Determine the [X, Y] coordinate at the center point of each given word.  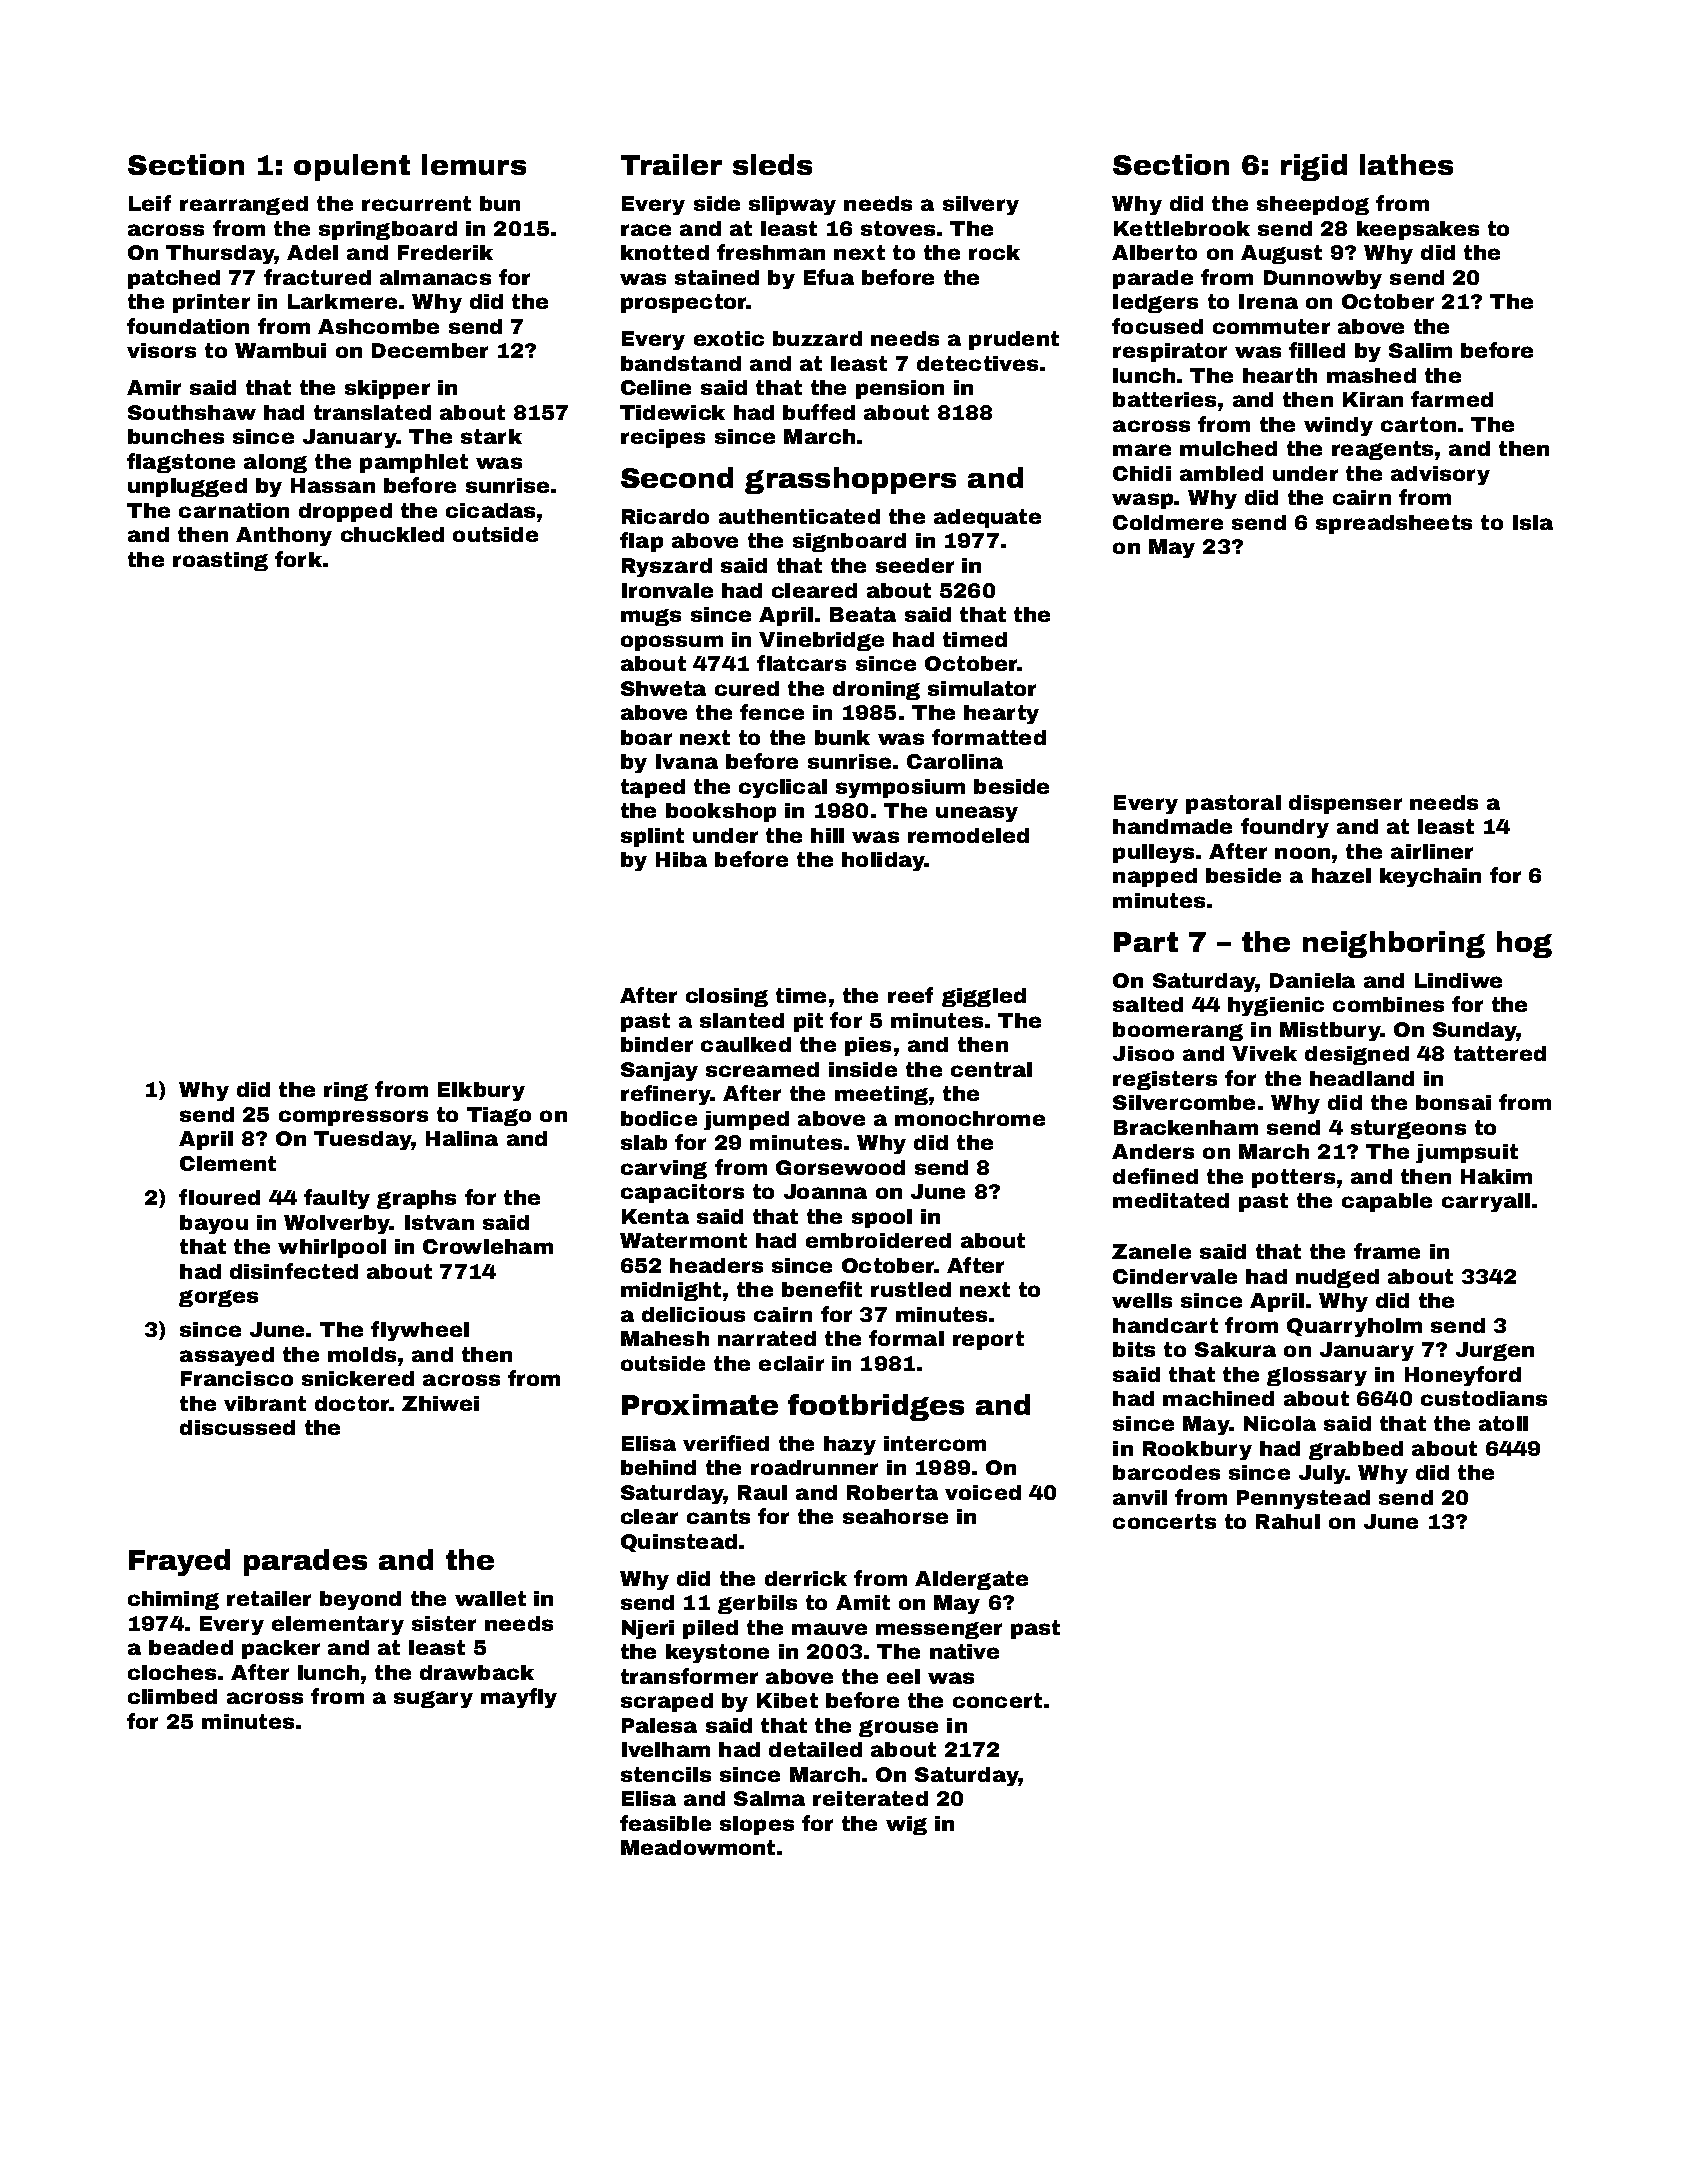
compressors [353, 1118]
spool [882, 1218]
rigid [1314, 167]
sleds [772, 164]
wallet [490, 1598]
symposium [900, 788]
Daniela [1312, 980]
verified [726, 1443]
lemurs [474, 164]
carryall [1486, 1202]
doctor [352, 1403]
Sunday [1475, 1031]
